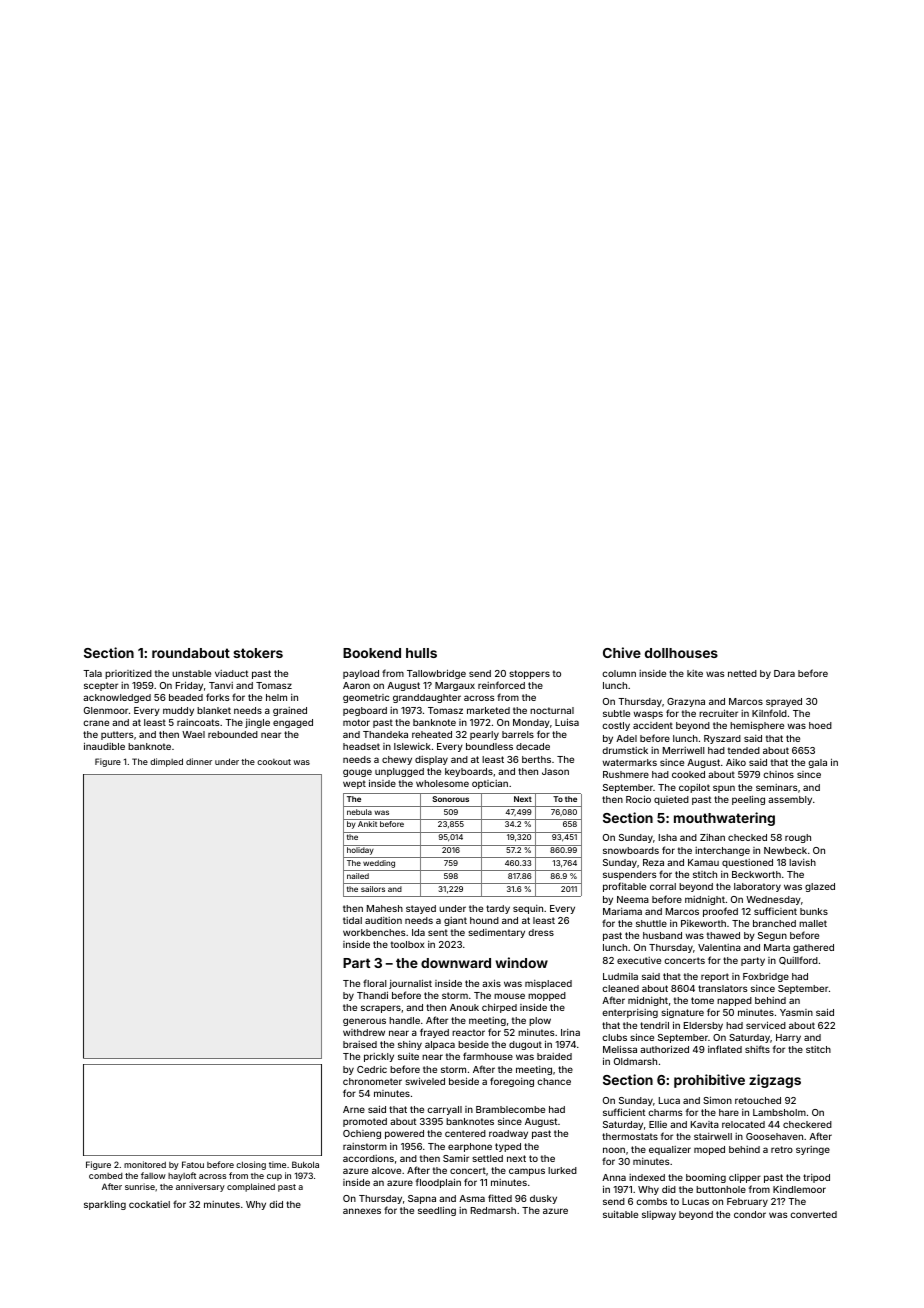 This screenshot has width=924, height=1308. I want to click on tidal, so click(352, 920).
